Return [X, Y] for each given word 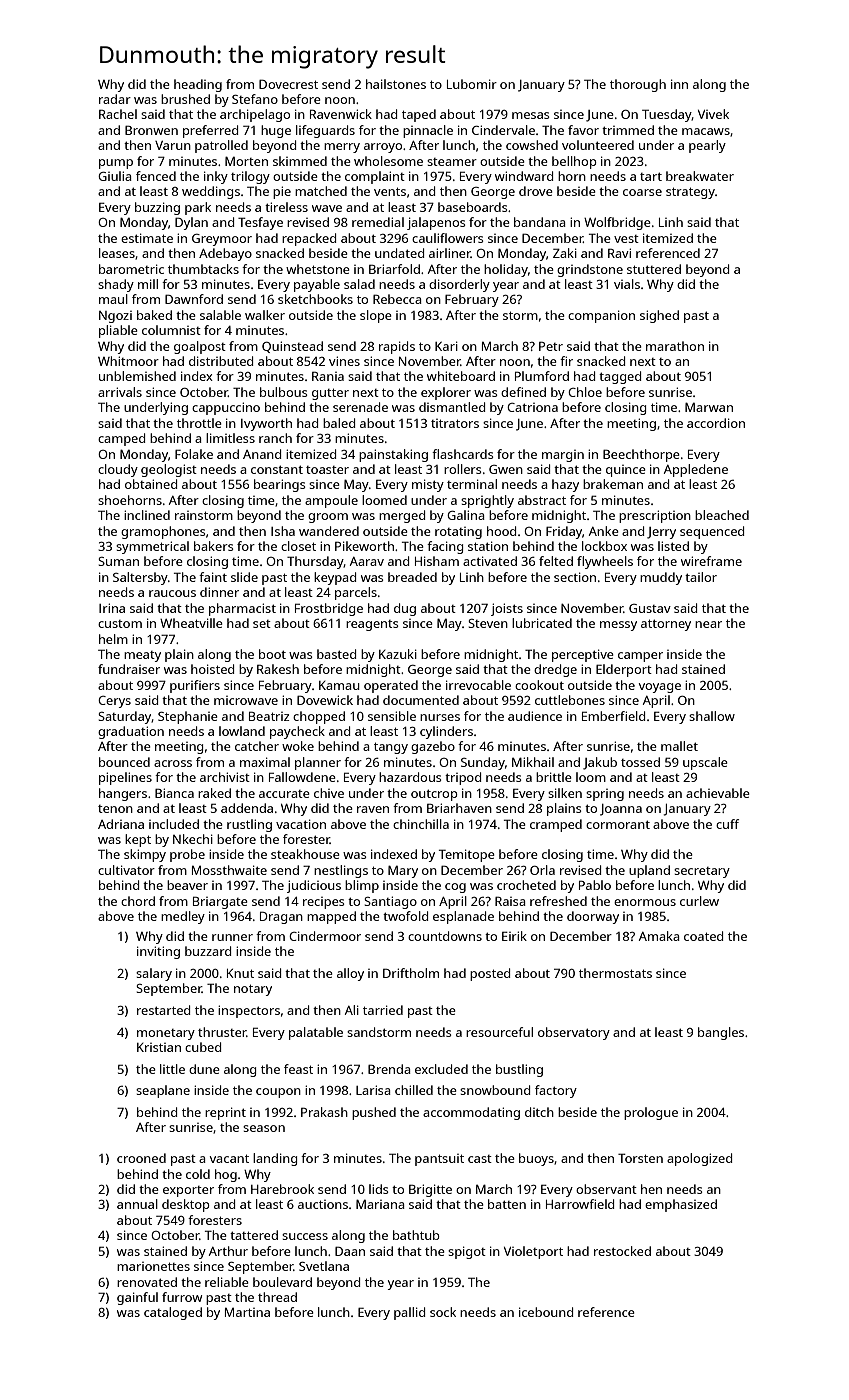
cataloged [173, 1313]
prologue [651, 1113]
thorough [638, 85]
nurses [440, 717]
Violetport [533, 1252]
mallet [679, 746]
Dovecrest [288, 84]
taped [419, 115]
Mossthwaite [229, 870]
